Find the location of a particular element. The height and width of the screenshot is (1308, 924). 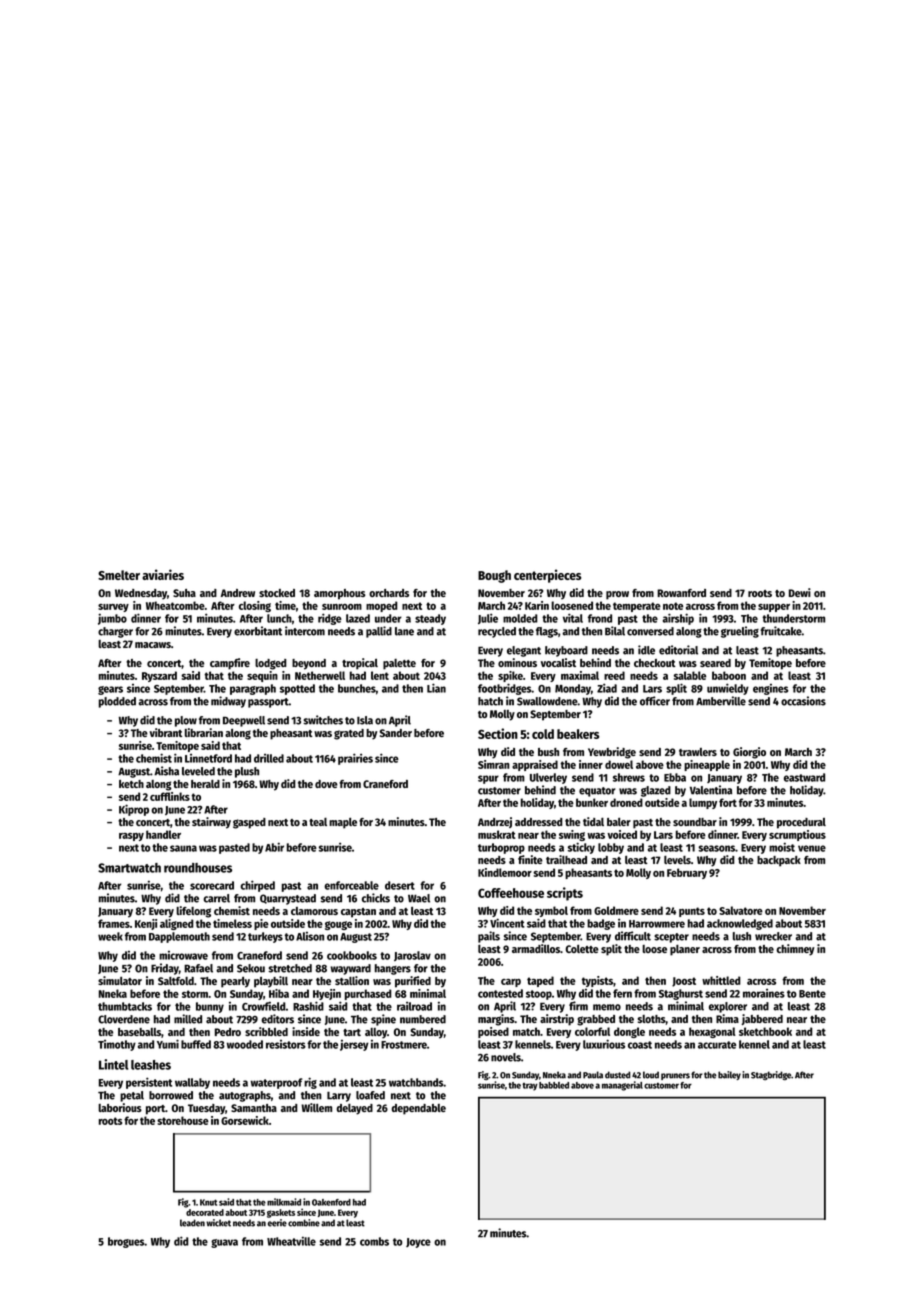

Giorgio is located at coordinates (749, 753).
